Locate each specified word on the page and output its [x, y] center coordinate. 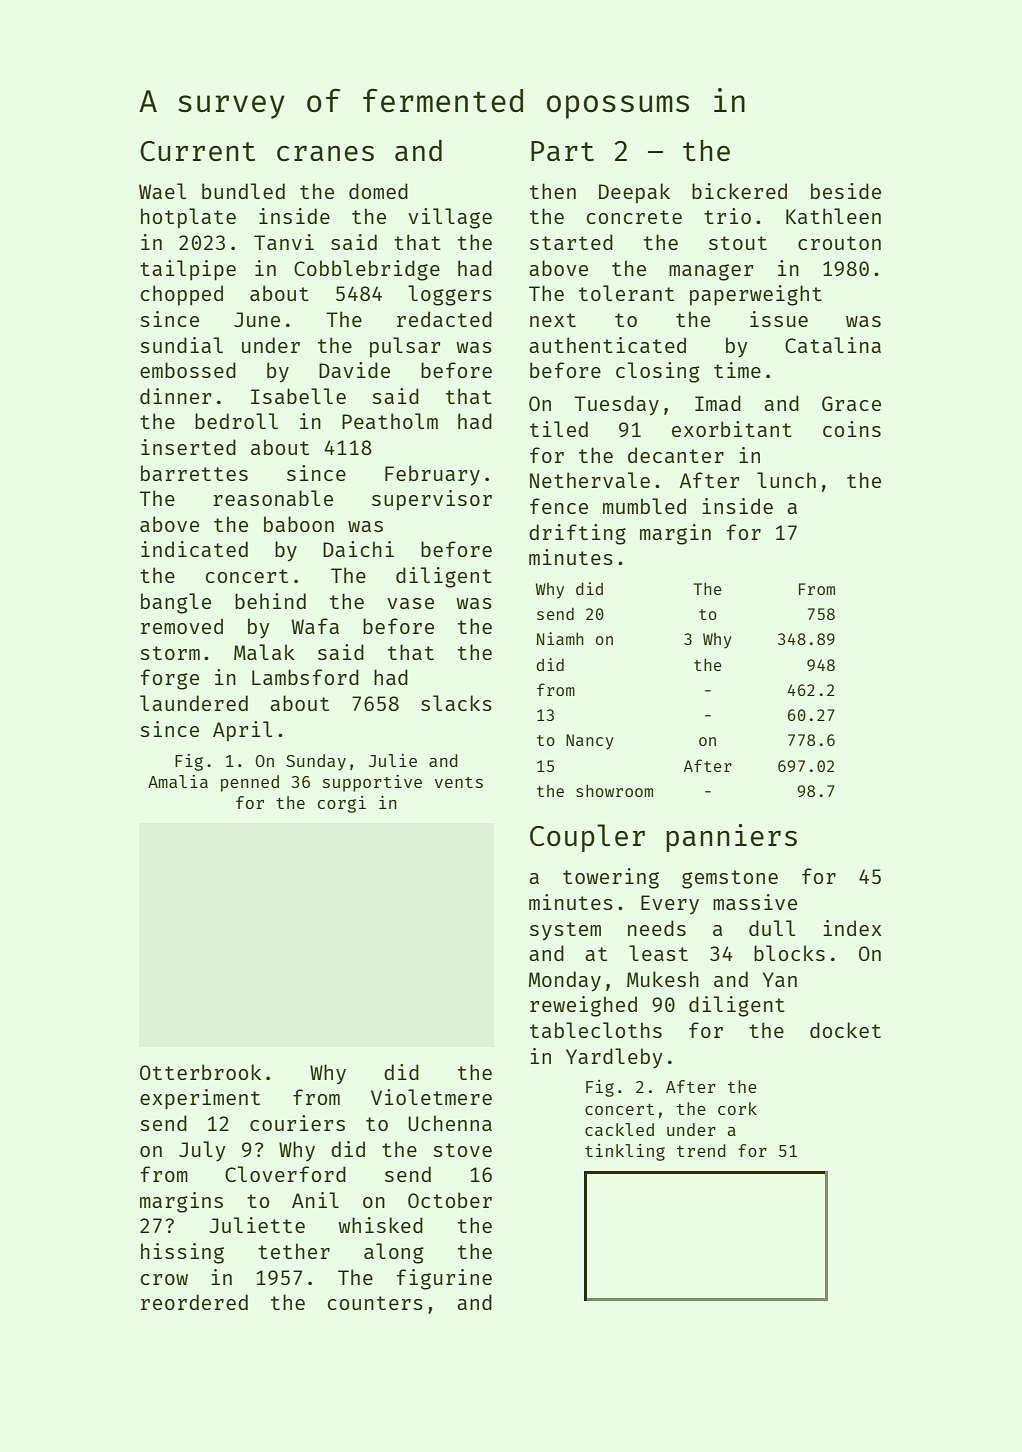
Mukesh [663, 979]
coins [852, 429]
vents [459, 782]
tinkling [625, 1152]
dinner [175, 396]
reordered [194, 1302]
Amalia [178, 781]
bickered [739, 191]
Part [562, 151]
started [571, 242]
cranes [325, 153]
